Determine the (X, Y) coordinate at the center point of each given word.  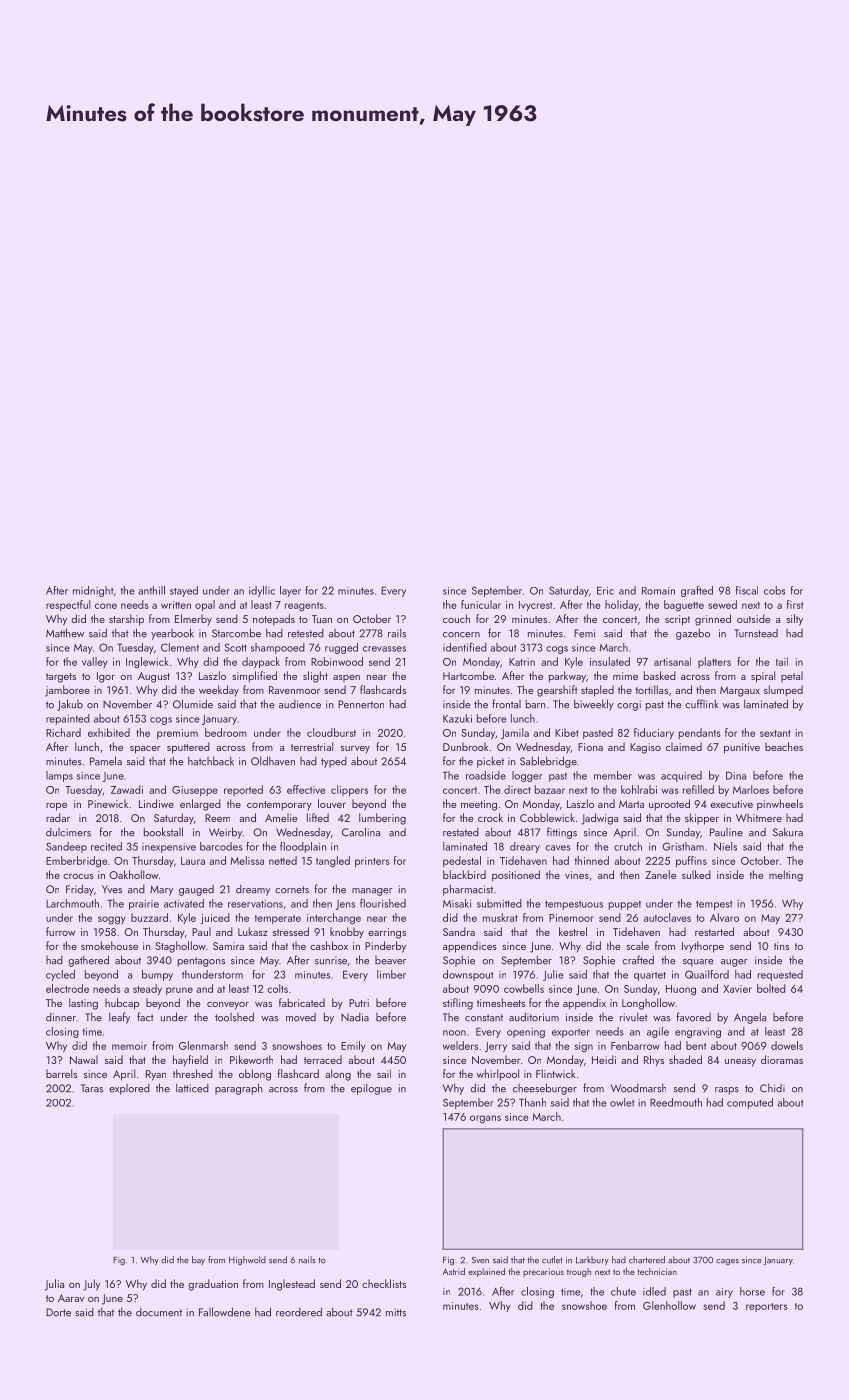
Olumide (193, 704)
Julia (54, 1285)
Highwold (247, 1261)
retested (306, 633)
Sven (480, 1260)
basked (660, 675)
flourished (383, 903)
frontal (506, 704)
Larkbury (592, 1260)
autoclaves (667, 917)
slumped (783, 691)
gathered (88, 961)
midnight (93, 591)
